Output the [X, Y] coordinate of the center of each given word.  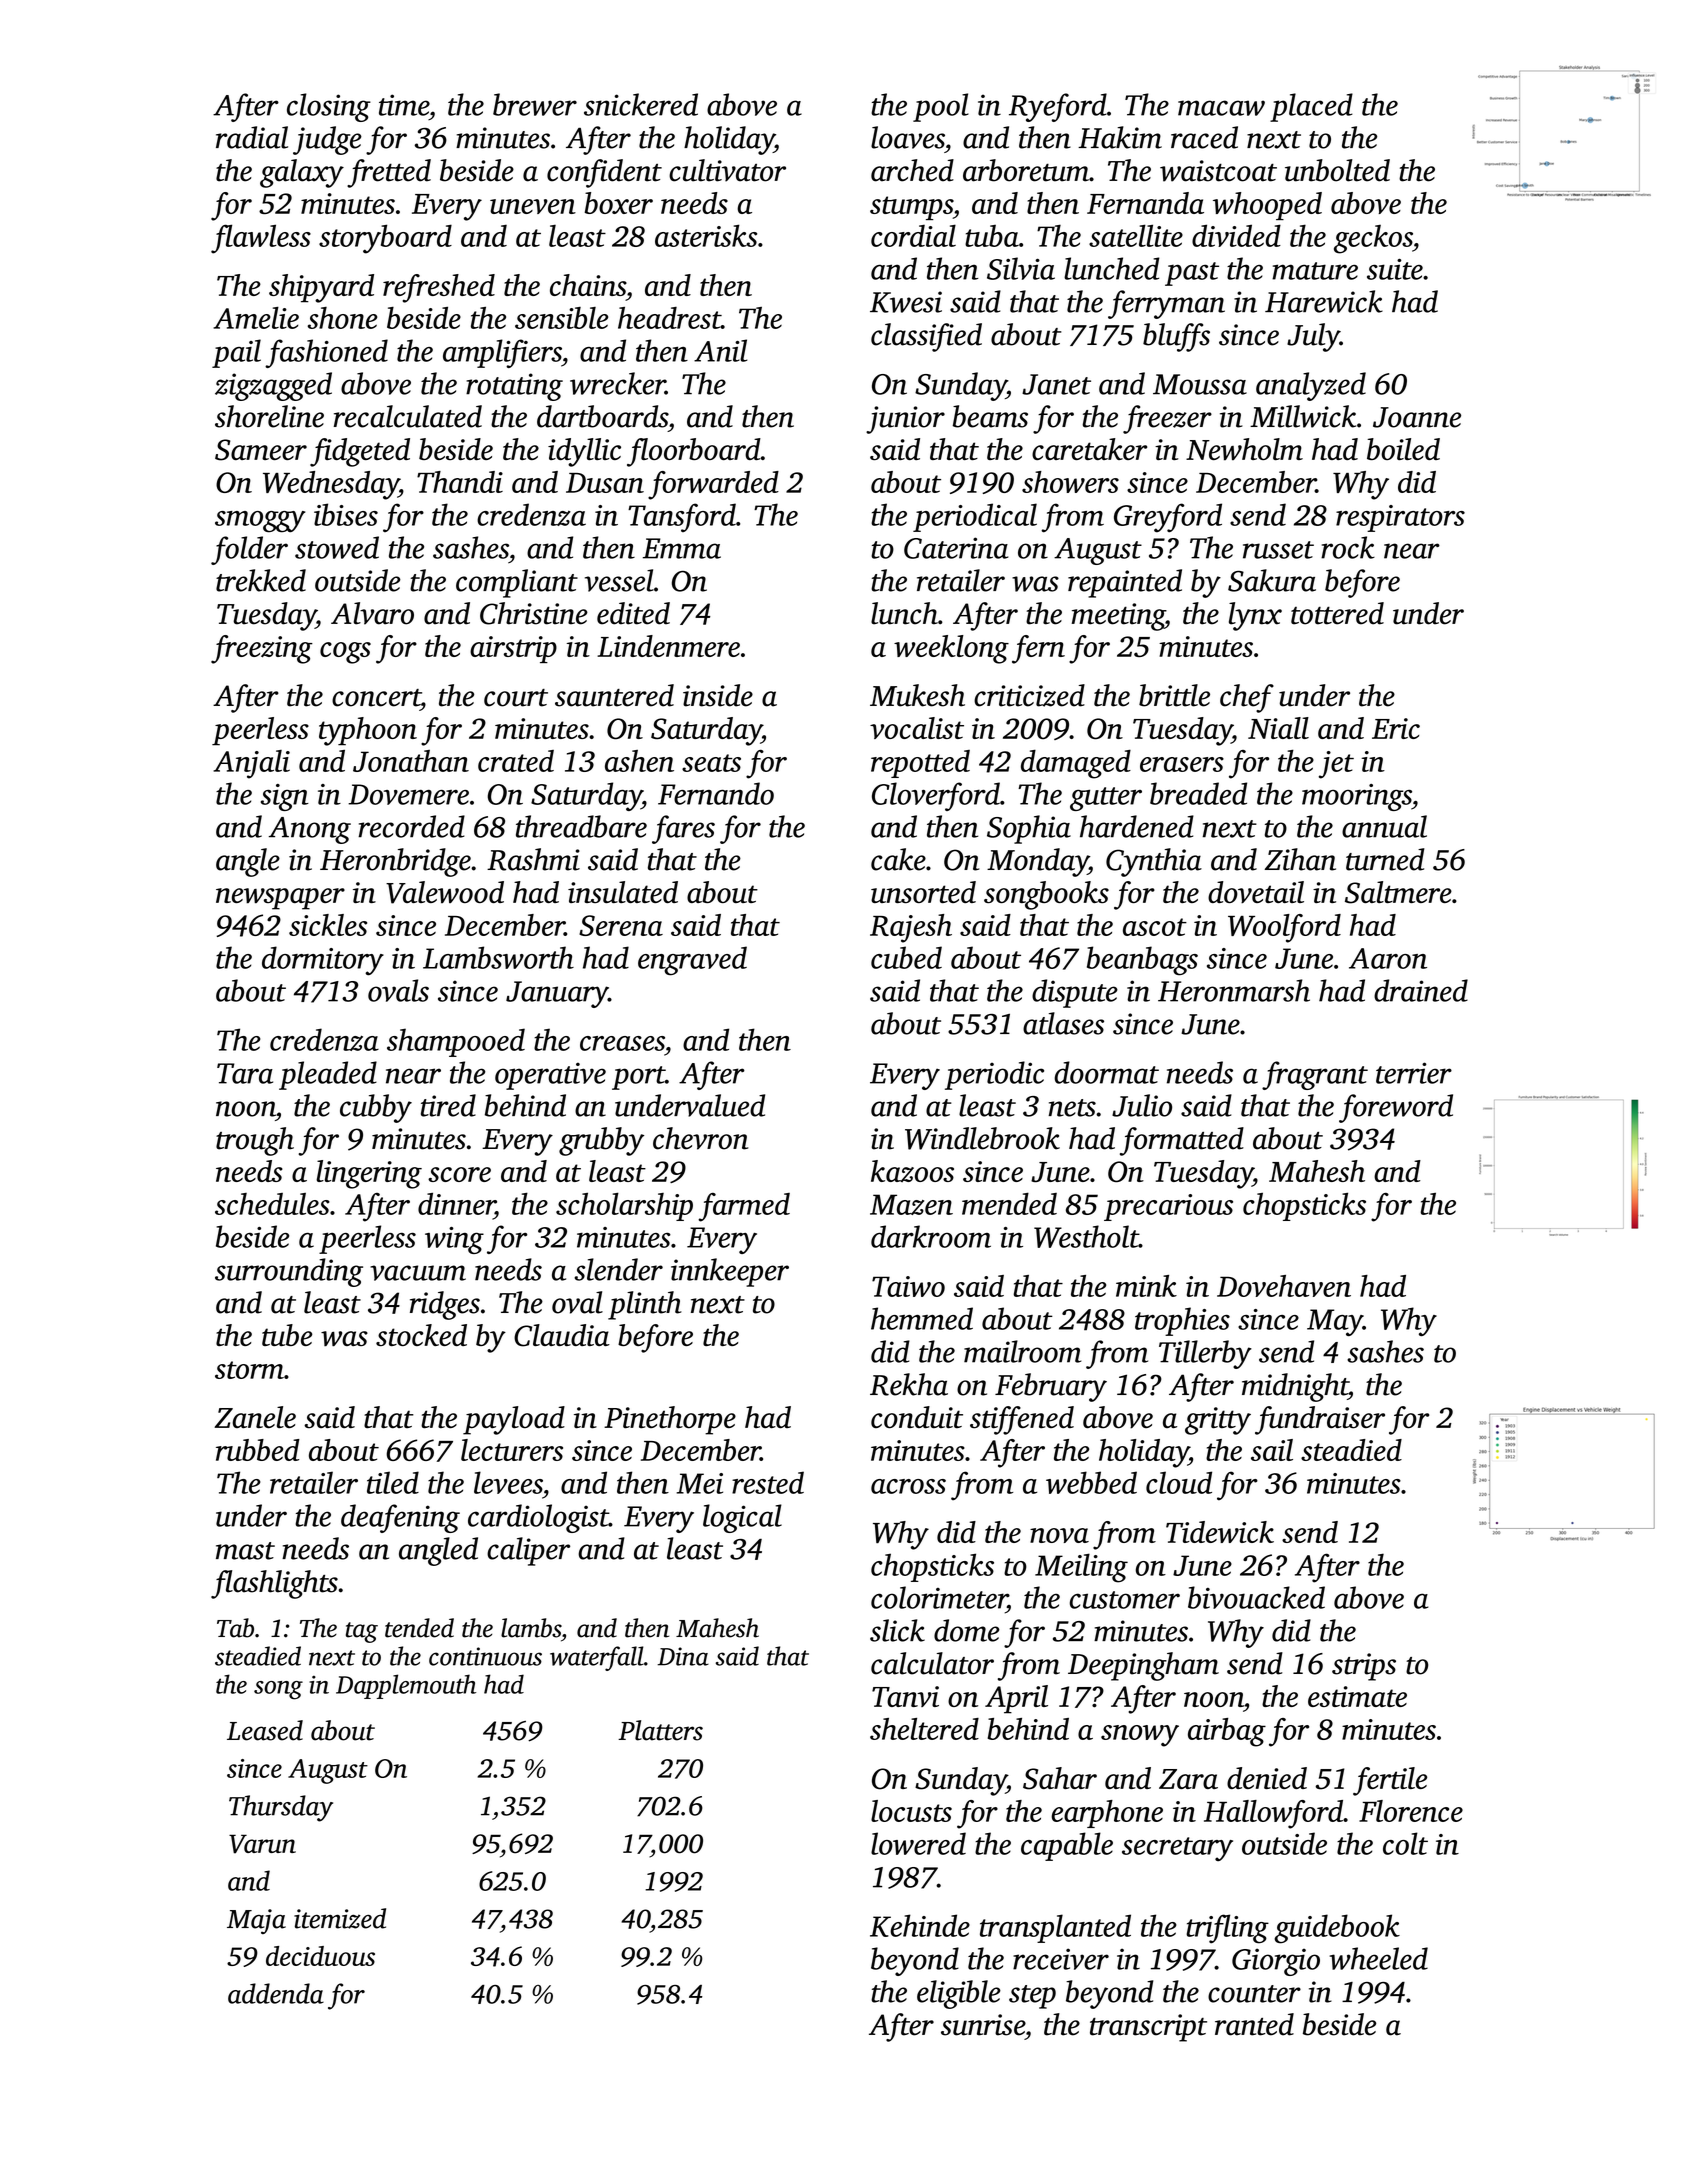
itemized [340, 1918]
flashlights [274, 1584]
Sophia [1029, 829]
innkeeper [730, 1272]
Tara [245, 1073]
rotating [514, 387]
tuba [992, 236]
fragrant [1315, 1075]
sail [1272, 1450]
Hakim [1120, 137]
